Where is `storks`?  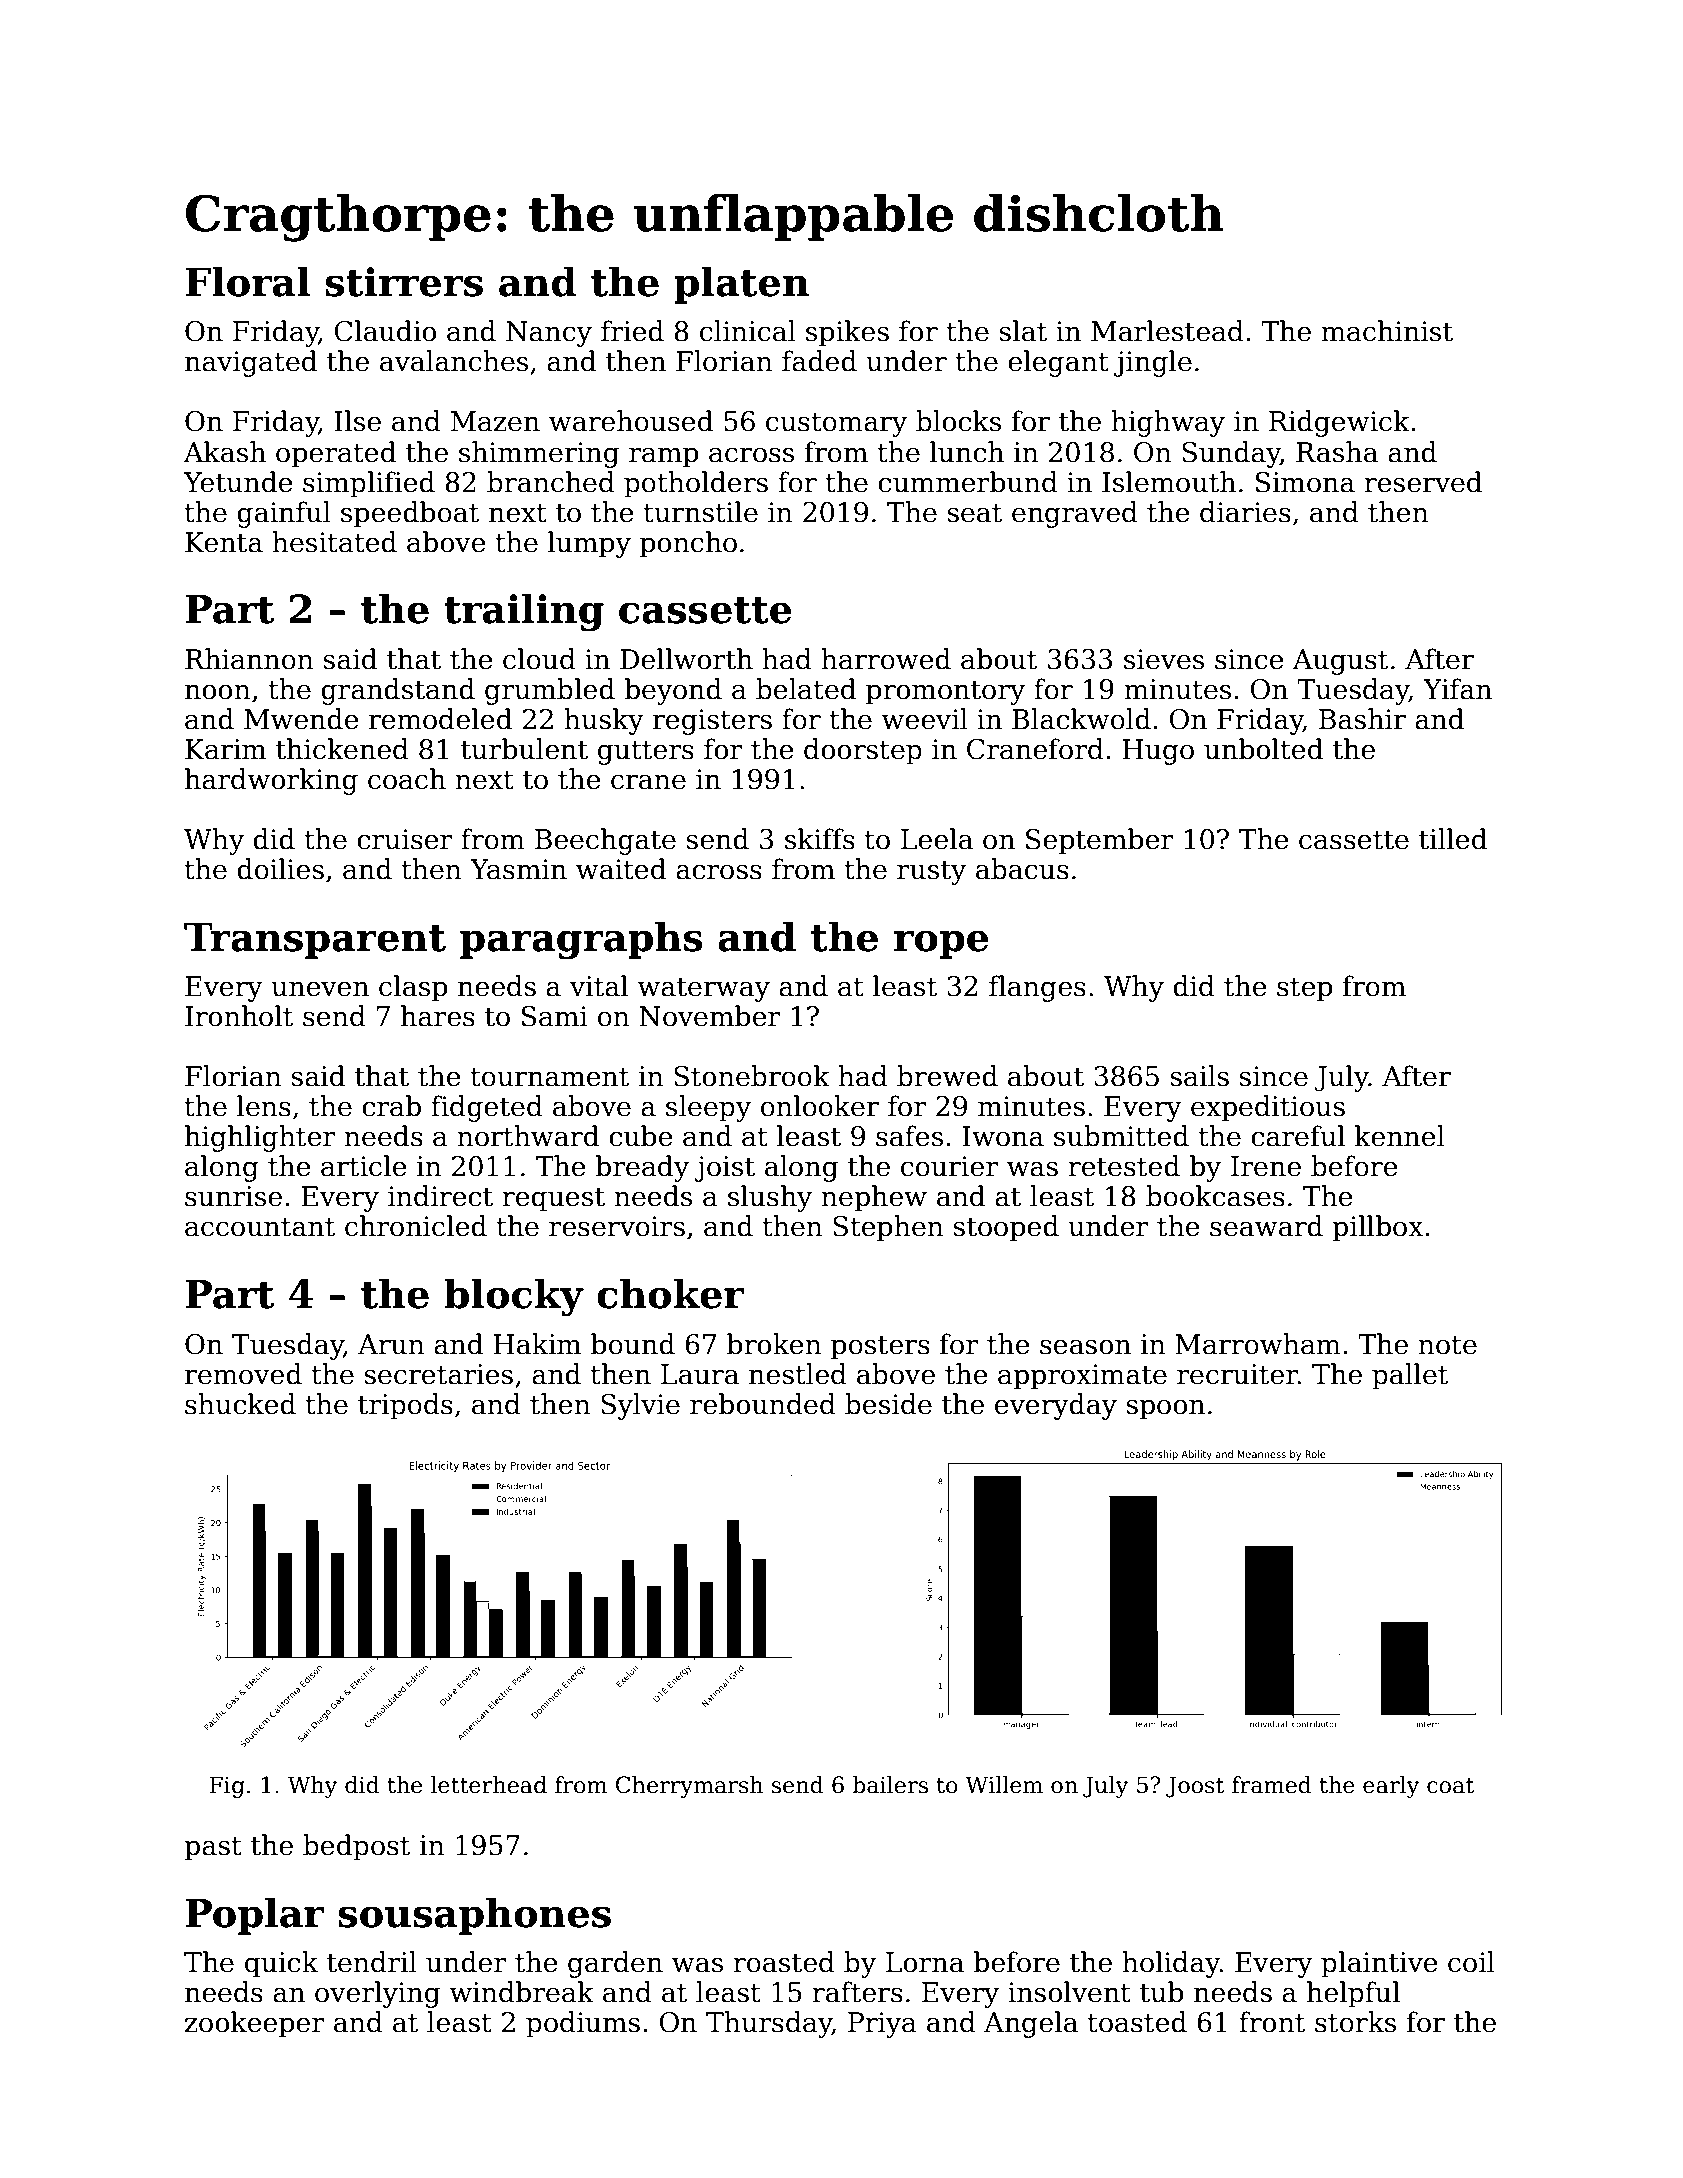 storks is located at coordinates (1355, 2022).
